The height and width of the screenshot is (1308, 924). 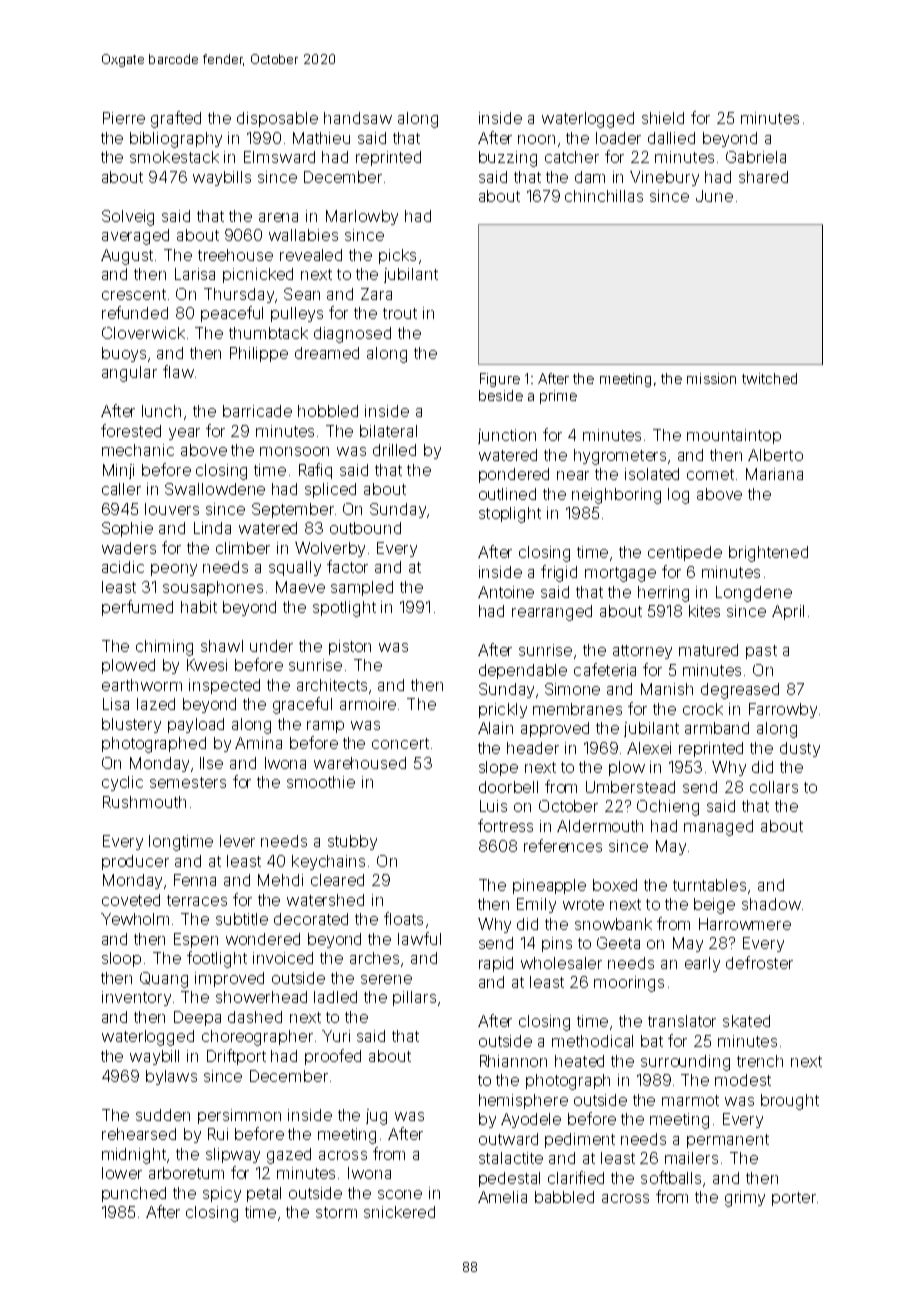 I want to click on handsaw, so click(x=358, y=118).
